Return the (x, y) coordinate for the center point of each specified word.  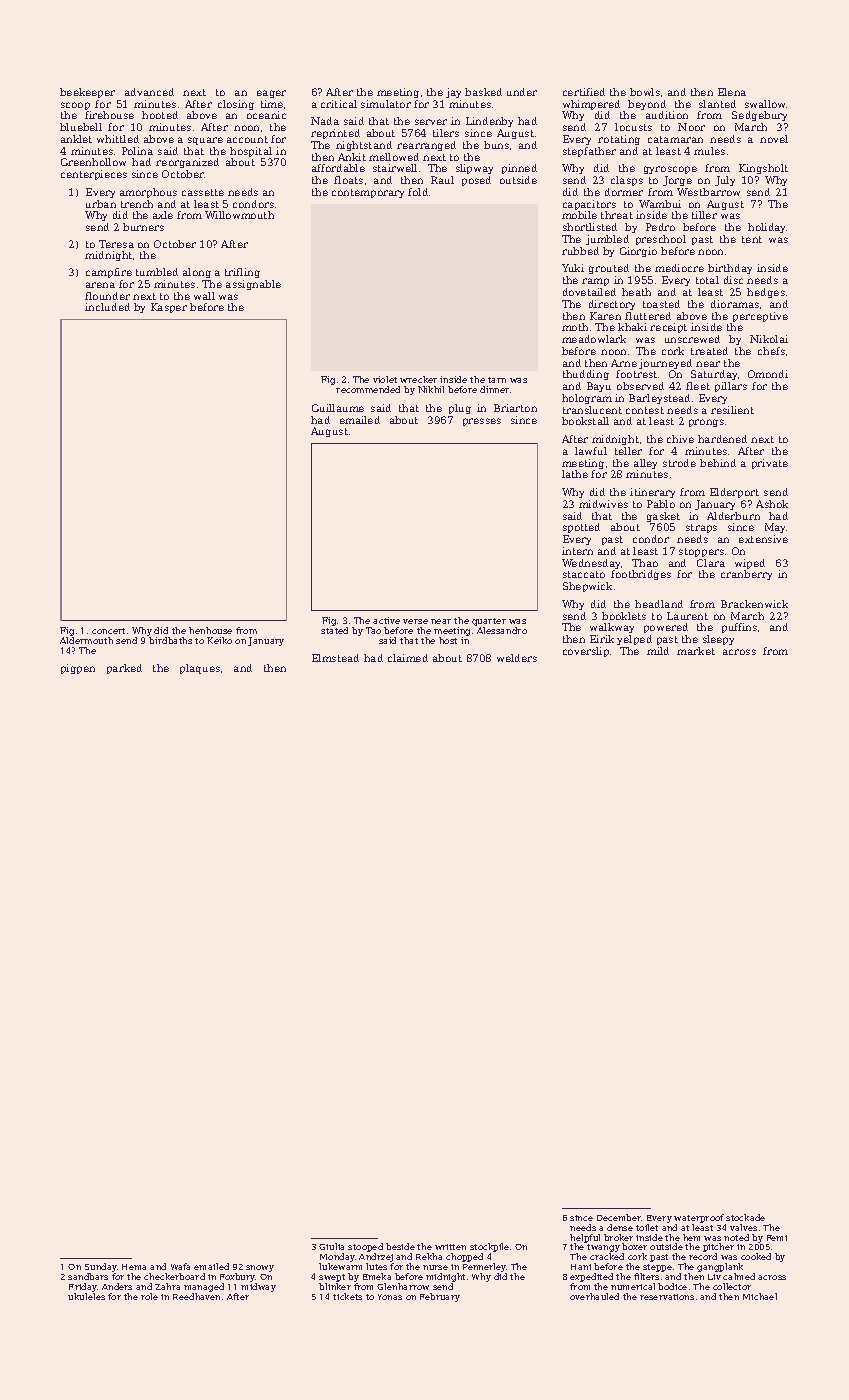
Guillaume (338, 408)
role (149, 1296)
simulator (386, 104)
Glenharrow (403, 1286)
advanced (149, 92)
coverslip (586, 652)
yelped (634, 640)
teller (628, 451)
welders (517, 658)
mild (658, 651)
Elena (732, 92)
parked (124, 669)
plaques (200, 669)
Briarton (515, 408)
